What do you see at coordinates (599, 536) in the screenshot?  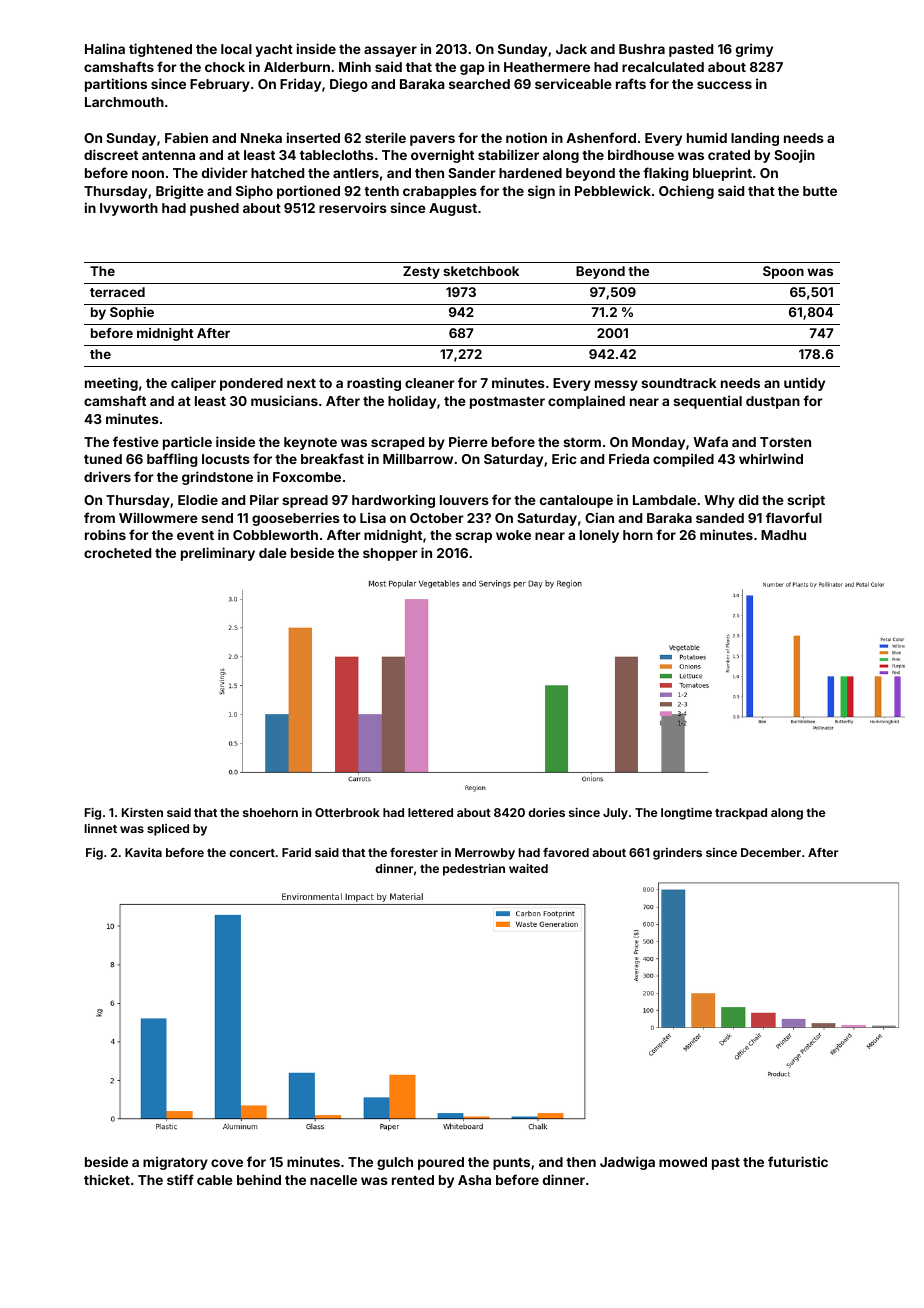 I see `lonely` at bounding box center [599, 536].
